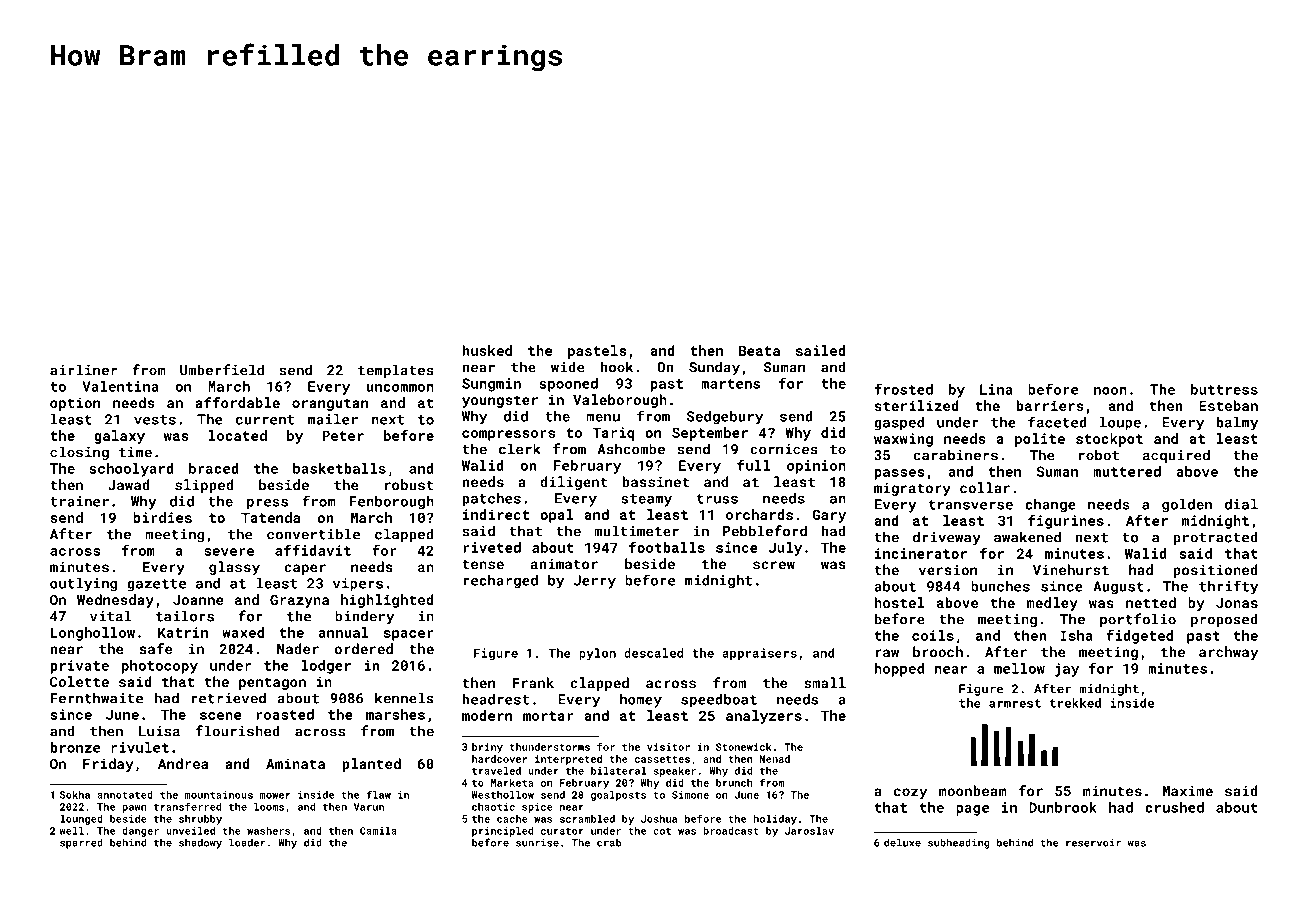 Image resolution: width=1308 pixels, height=924 pixels. Describe the element at coordinates (1224, 620) in the screenshot. I see `proposed` at that location.
